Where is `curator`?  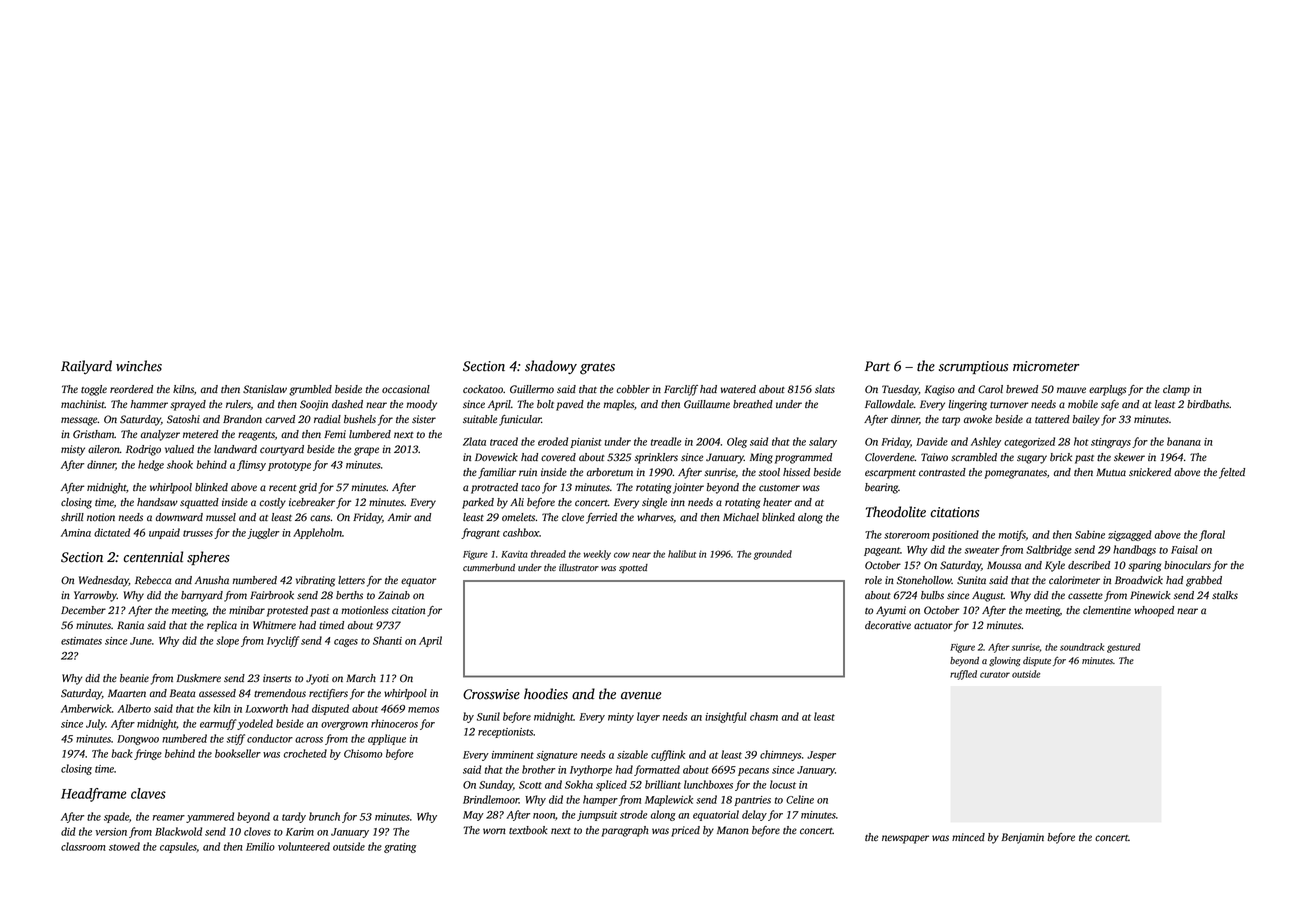
curator is located at coordinates (995, 675).
